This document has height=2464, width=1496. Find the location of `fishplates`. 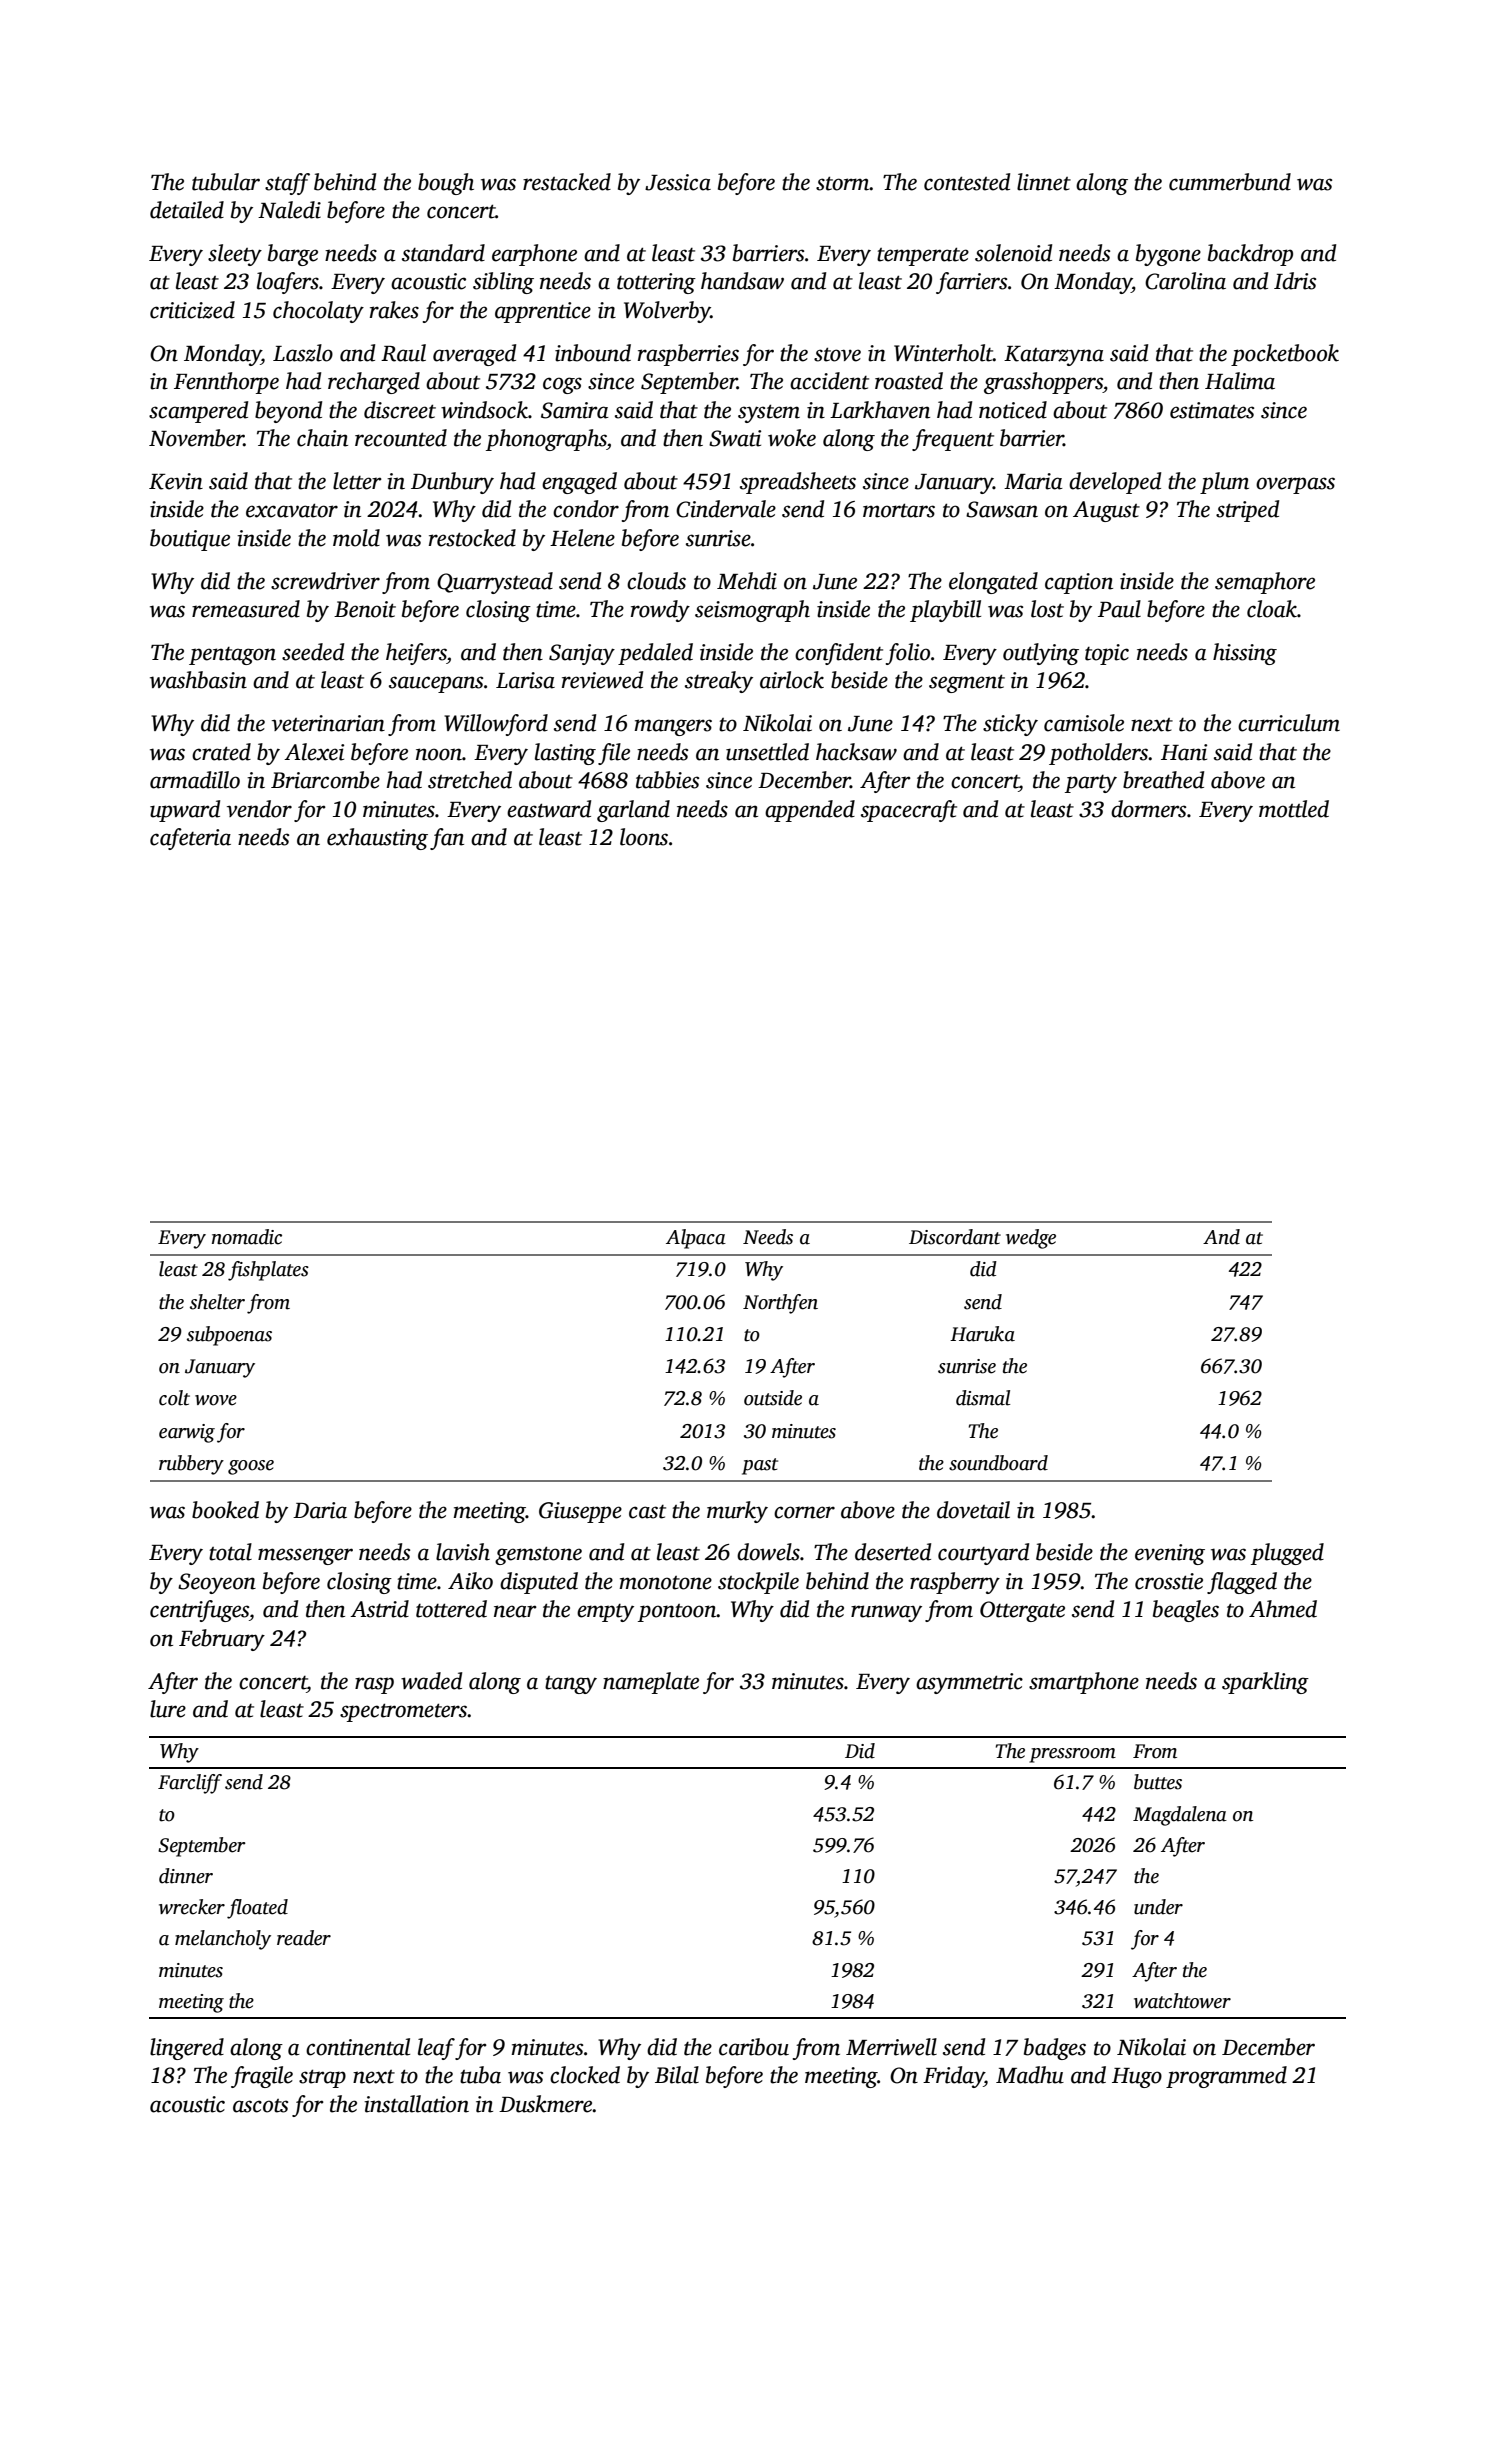

fishplates is located at coordinates (268, 1271).
